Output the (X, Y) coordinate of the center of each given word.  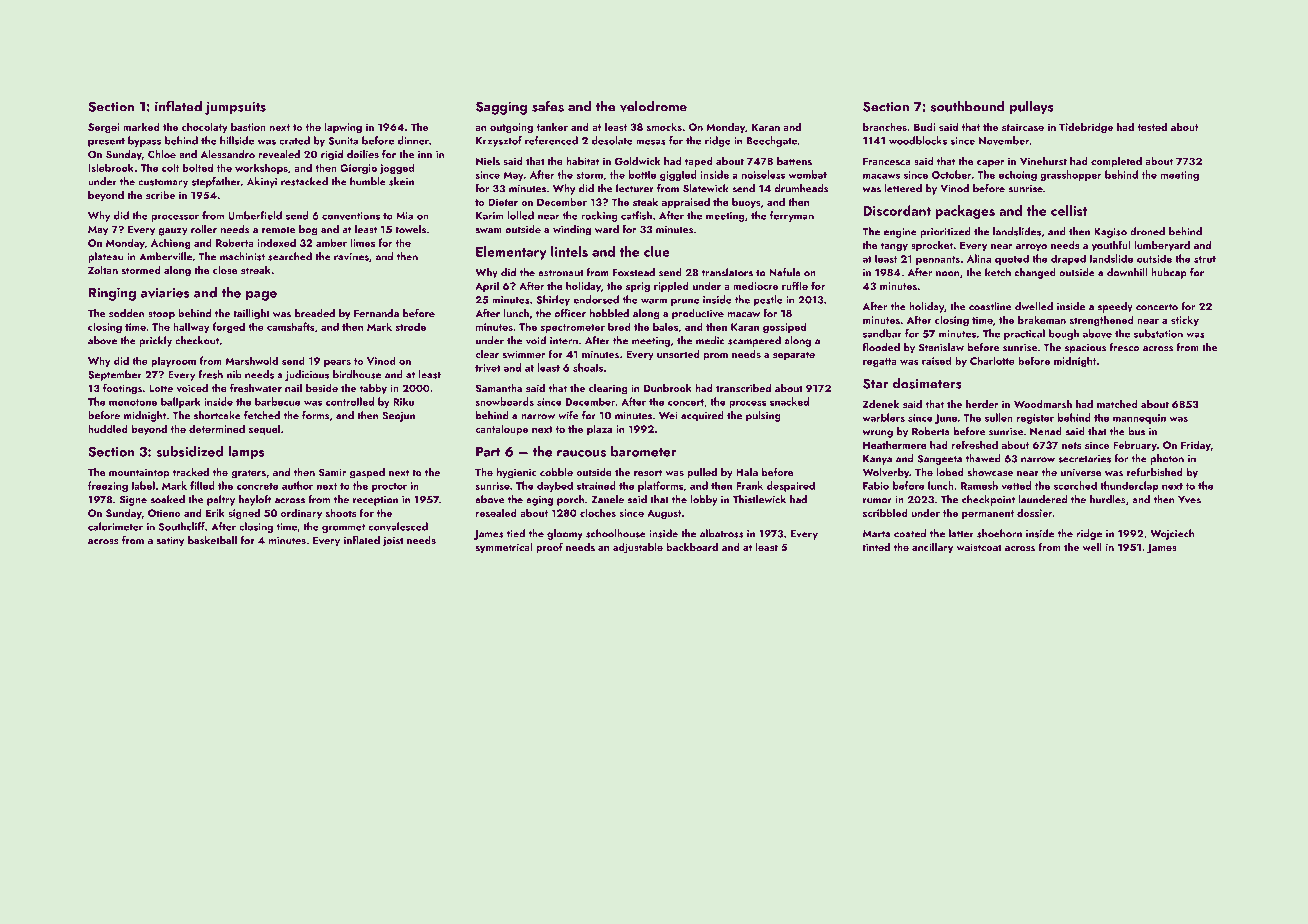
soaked (167, 499)
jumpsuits (235, 108)
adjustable (638, 548)
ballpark (181, 402)
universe (1081, 472)
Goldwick (637, 161)
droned (1147, 231)
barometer (643, 451)
